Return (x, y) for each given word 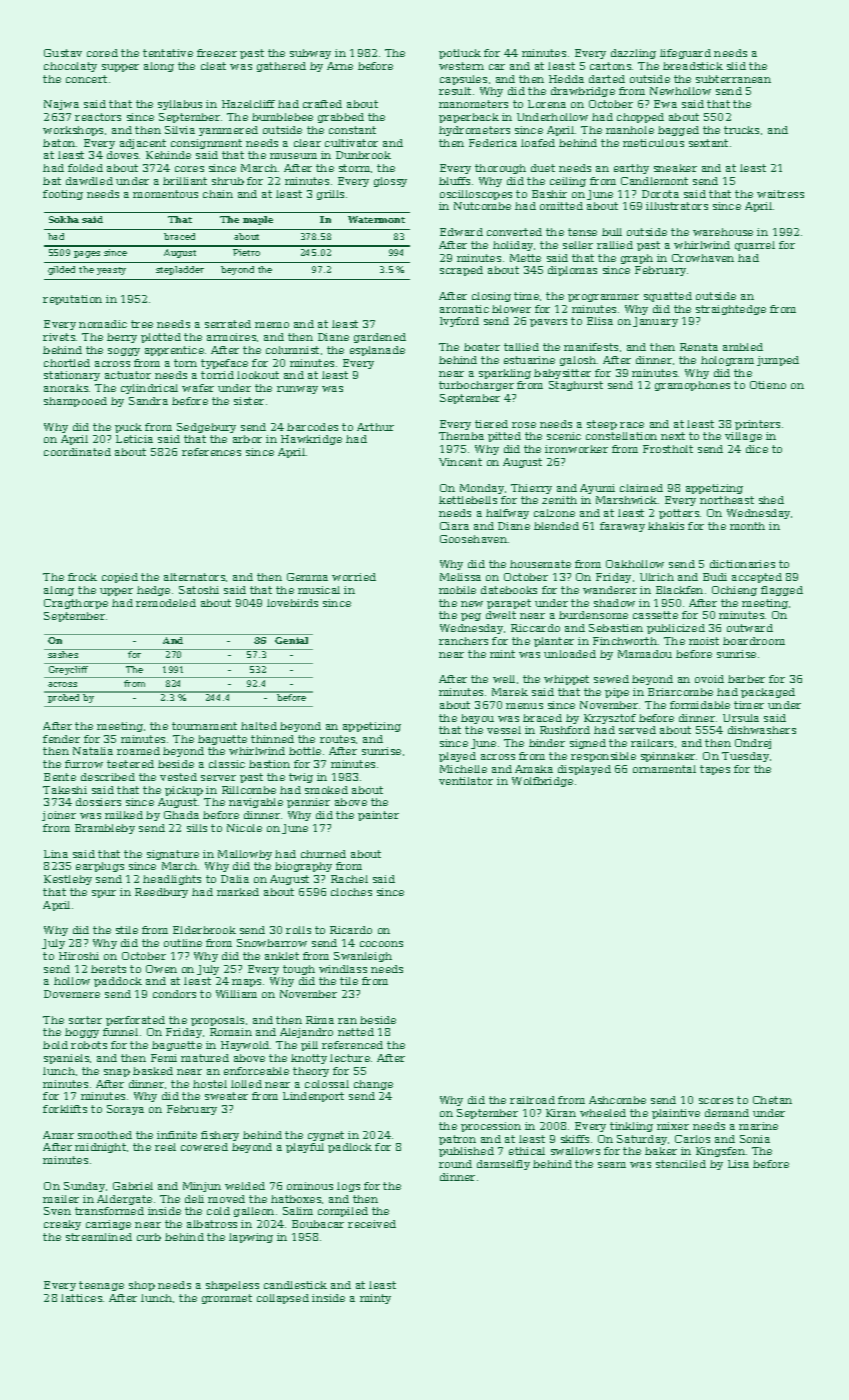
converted (514, 232)
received (372, 1224)
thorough (500, 169)
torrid (217, 375)
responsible (603, 757)
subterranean (733, 79)
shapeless (232, 1286)
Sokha (64, 219)
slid (736, 66)
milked (124, 815)
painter (378, 816)
